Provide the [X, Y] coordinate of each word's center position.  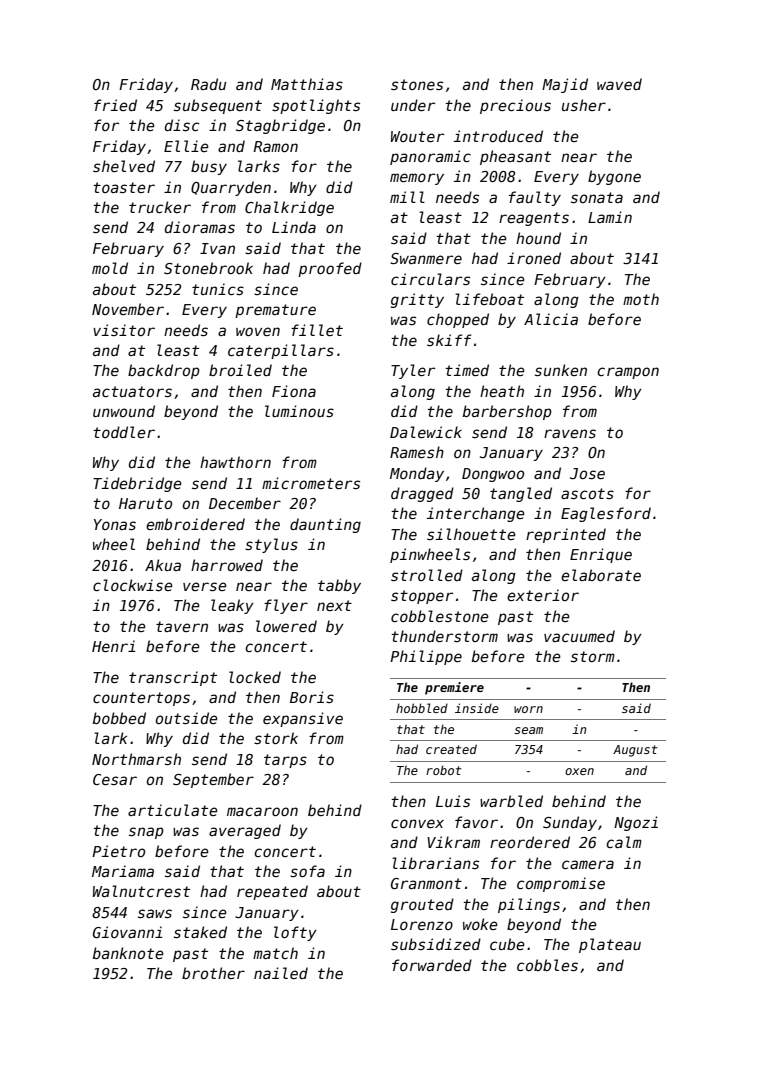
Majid [565, 85]
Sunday [570, 823]
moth [641, 299]
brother [213, 973]
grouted [422, 905]
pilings [529, 905]
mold [110, 268]
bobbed [119, 718]
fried [115, 105]
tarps [285, 761]
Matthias [307, 84]
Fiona [294, 391]
